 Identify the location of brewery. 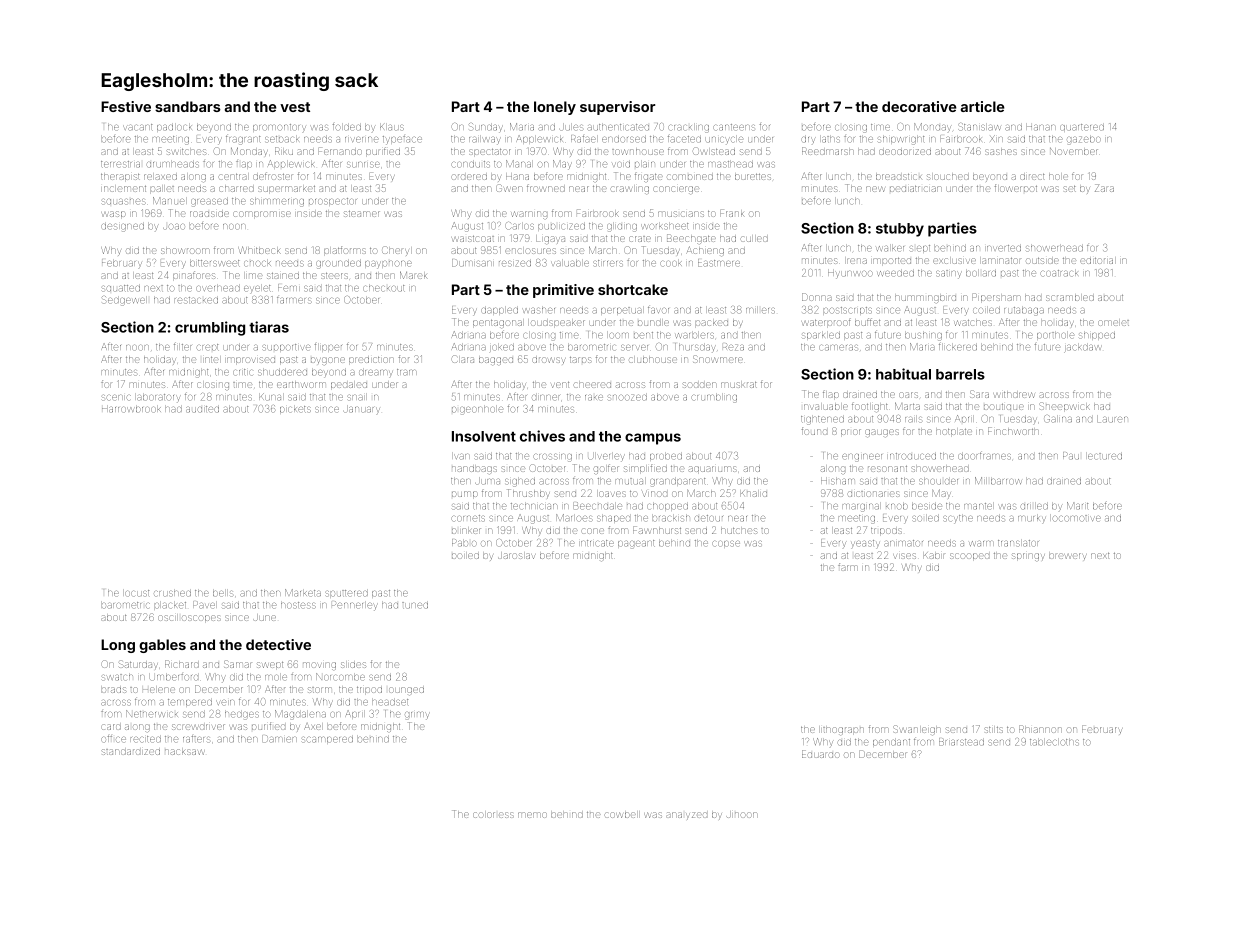
(1068, 556).
